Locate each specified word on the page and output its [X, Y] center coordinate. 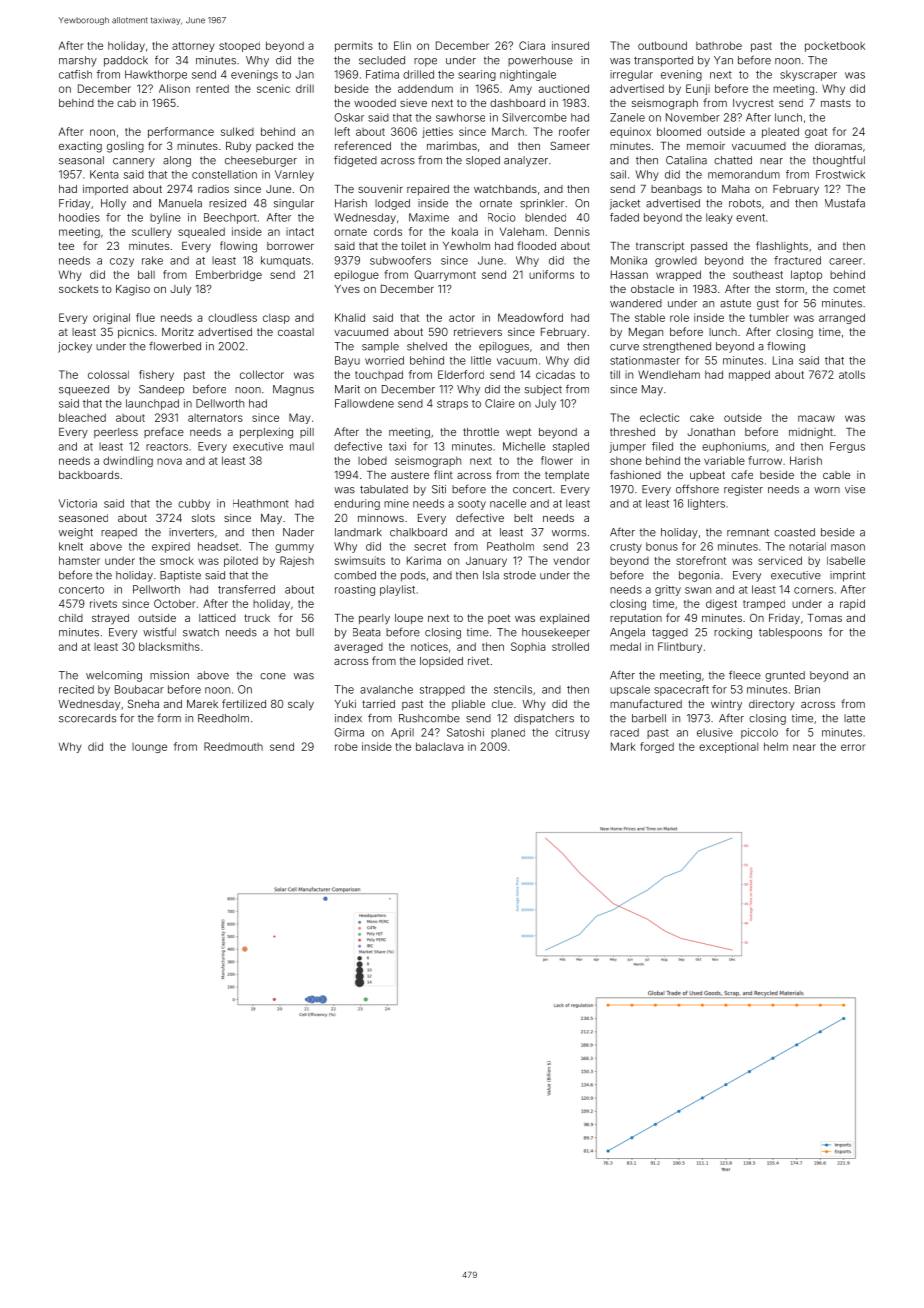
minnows [381, 518]
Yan [723, 60]
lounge [149, 748]
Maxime [429, 217]
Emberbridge [229, 275]
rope [425, 62]
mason [848, 547]
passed [709, 247]
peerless [116, 433]
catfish [75, 74]
